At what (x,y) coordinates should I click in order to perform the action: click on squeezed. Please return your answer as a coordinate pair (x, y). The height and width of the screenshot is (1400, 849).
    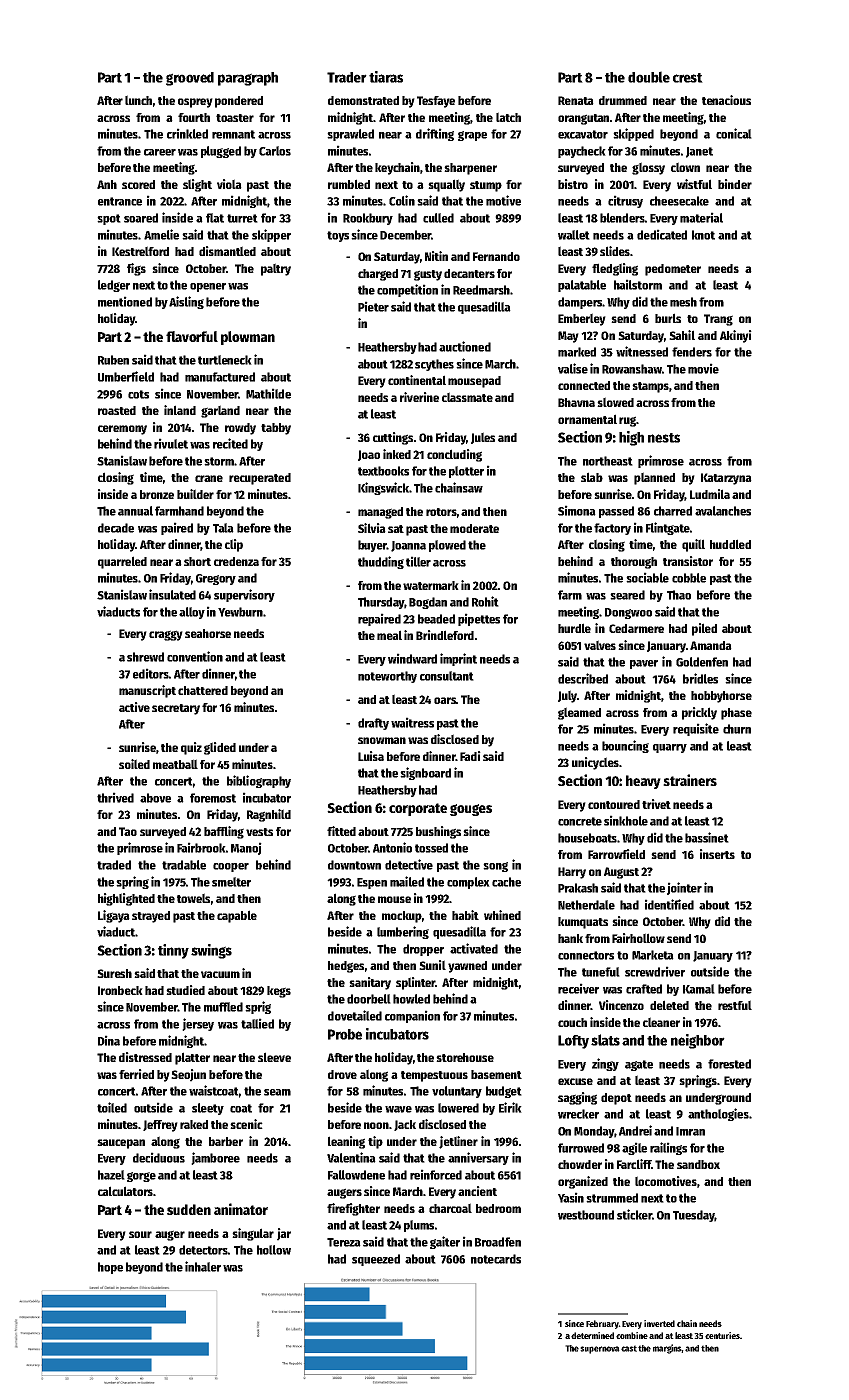
    Looking at the image, I should click on (376, 1260).
